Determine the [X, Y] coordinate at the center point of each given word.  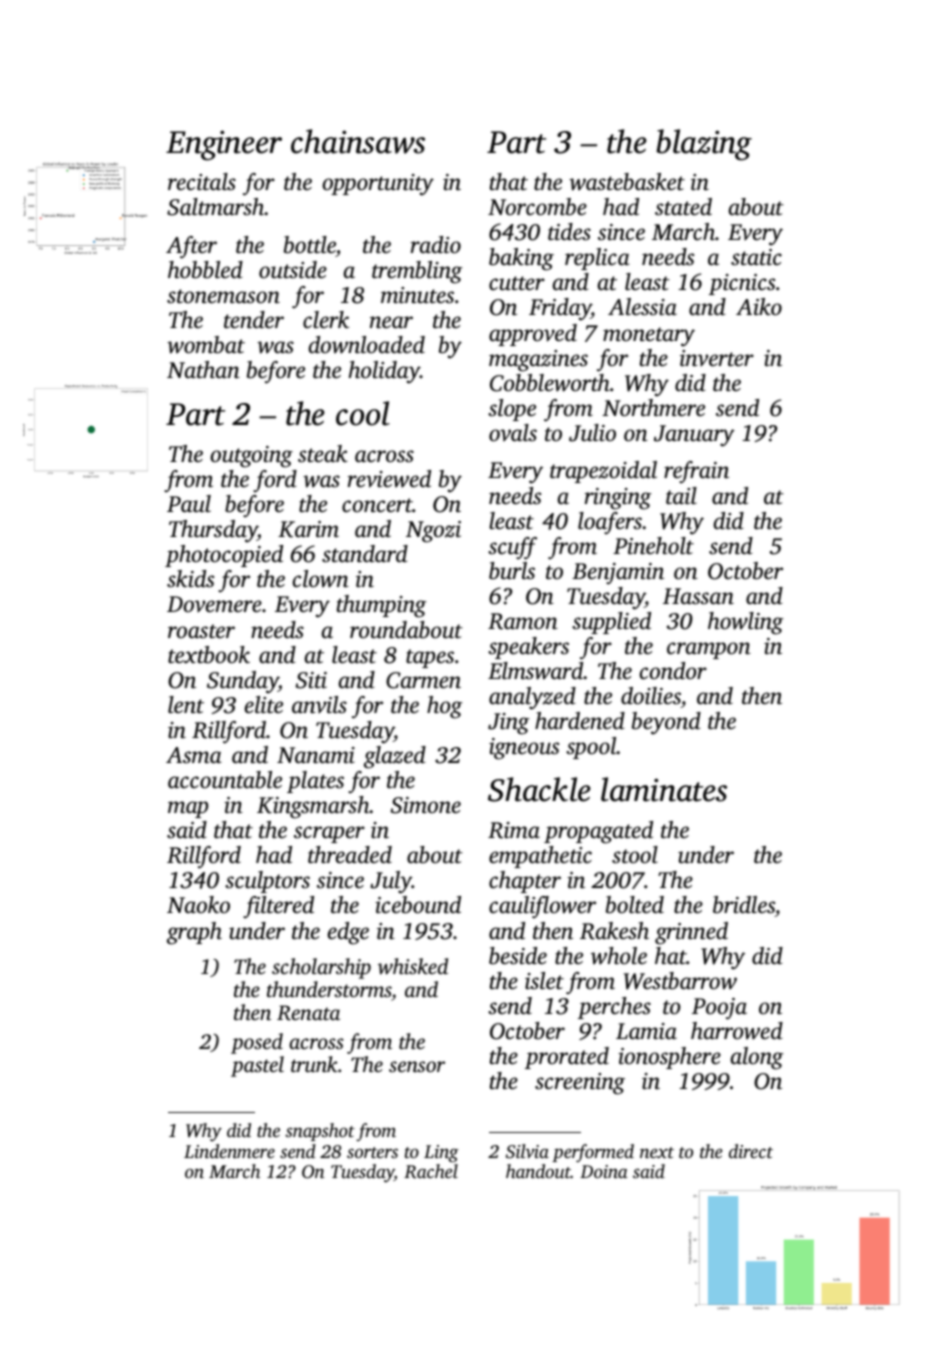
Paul [189, 504]
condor [673, 671]
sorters [372, 1152]
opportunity [378, 185]
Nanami [316, 755]
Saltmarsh [215, 207]
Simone [426, 805]
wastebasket [627, 182]
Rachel [431, 1171]
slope [512, 410]
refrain [696, 472]
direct [751, 1151]
